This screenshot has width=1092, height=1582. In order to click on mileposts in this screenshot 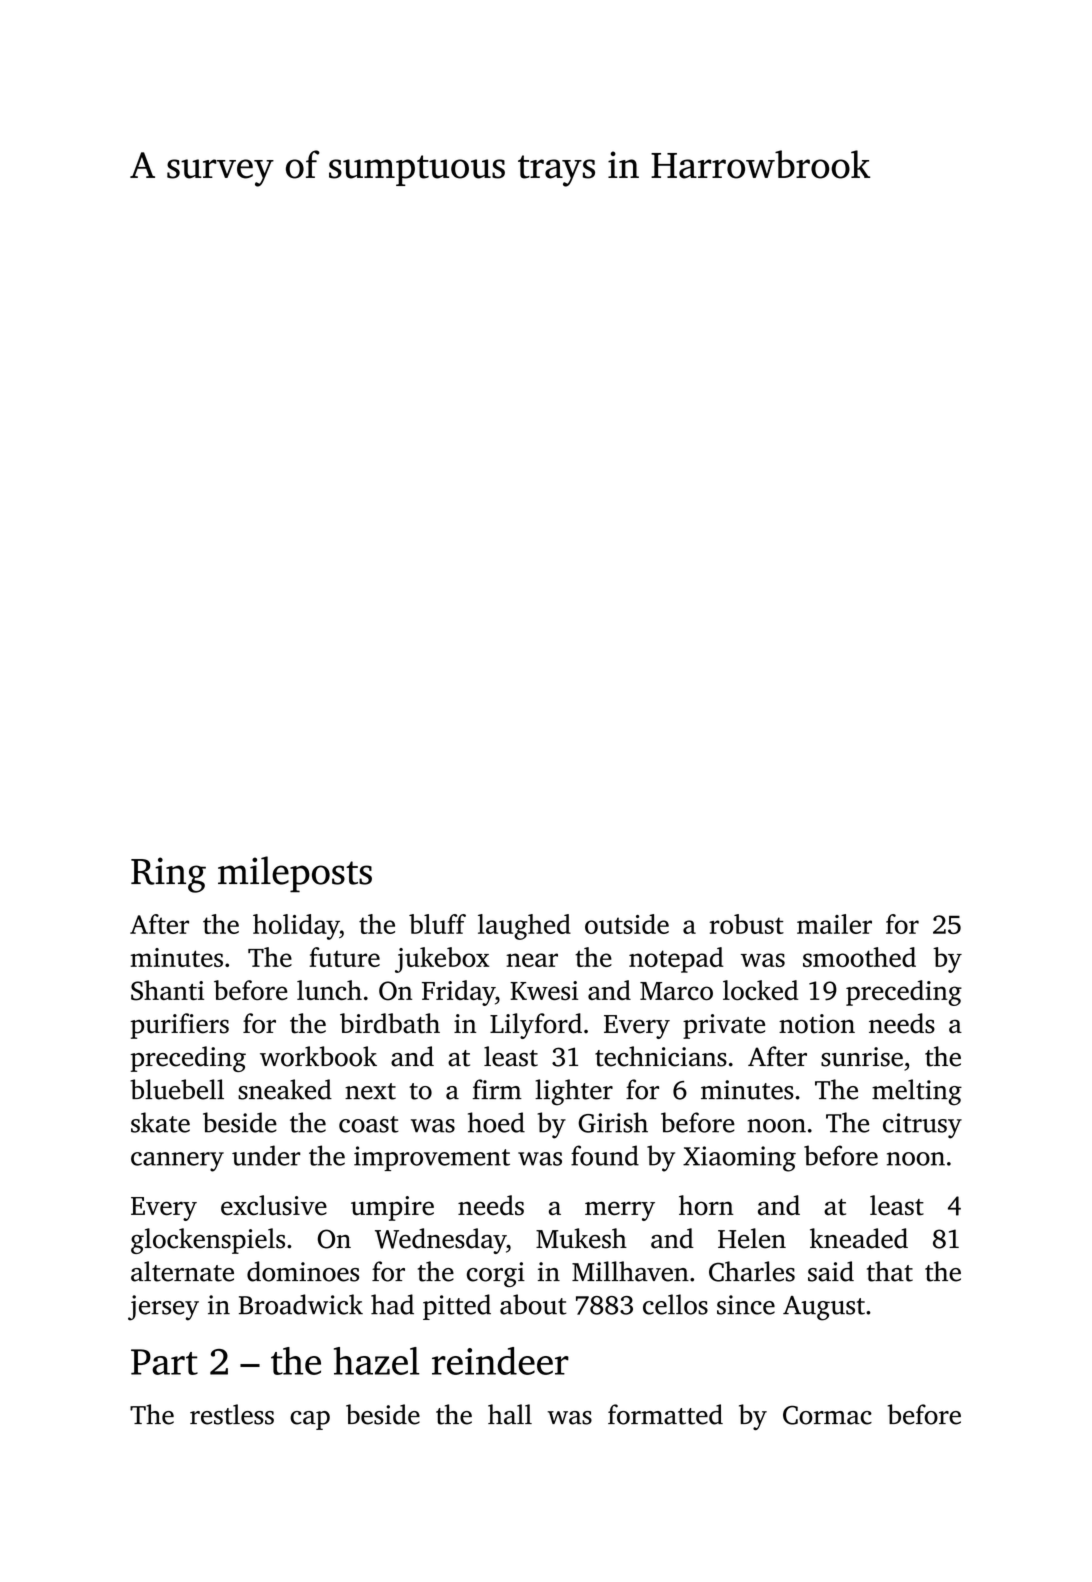, I will do `click(295, 874)`.
